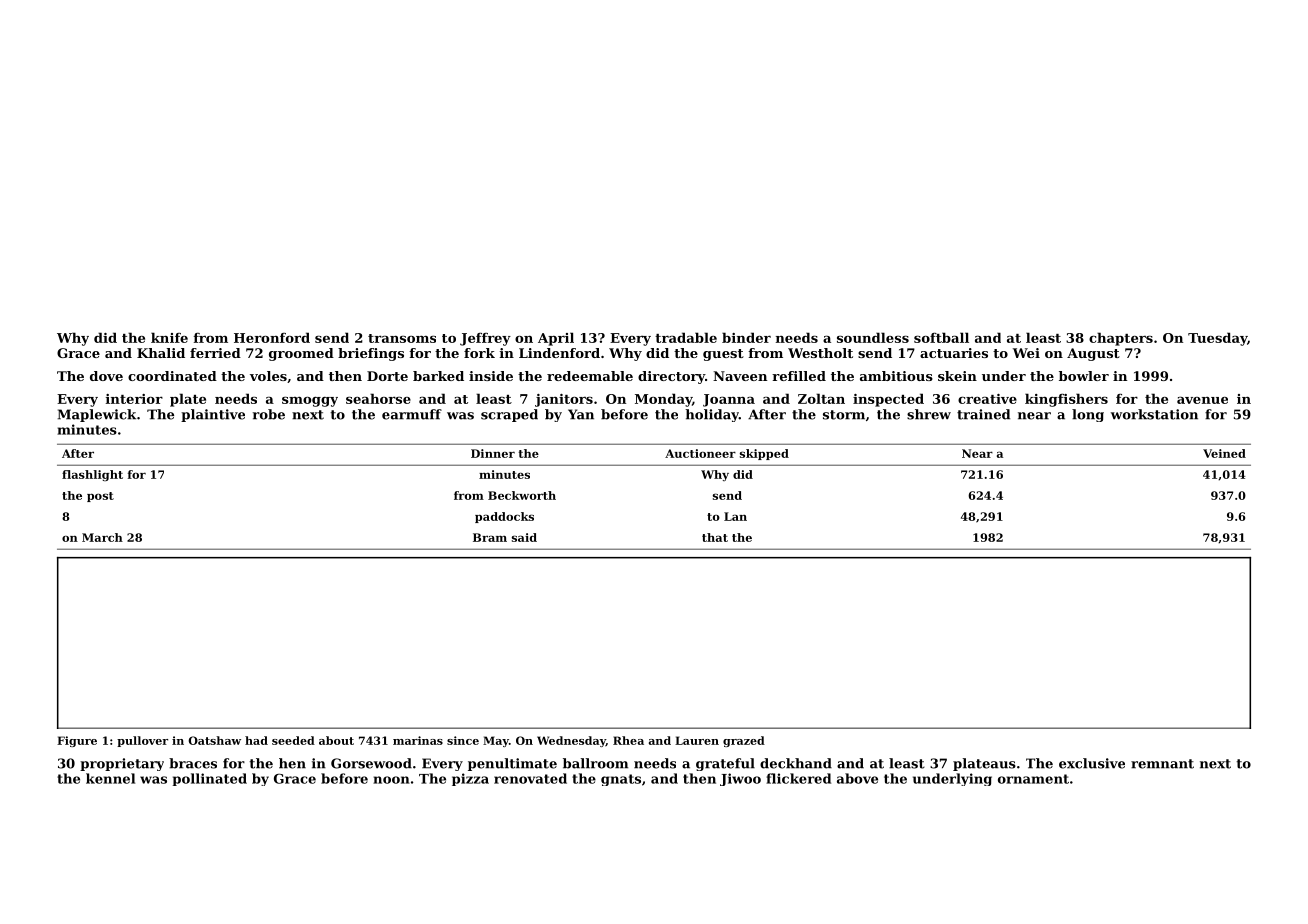  I want to click on softball, so click(941, 337).
